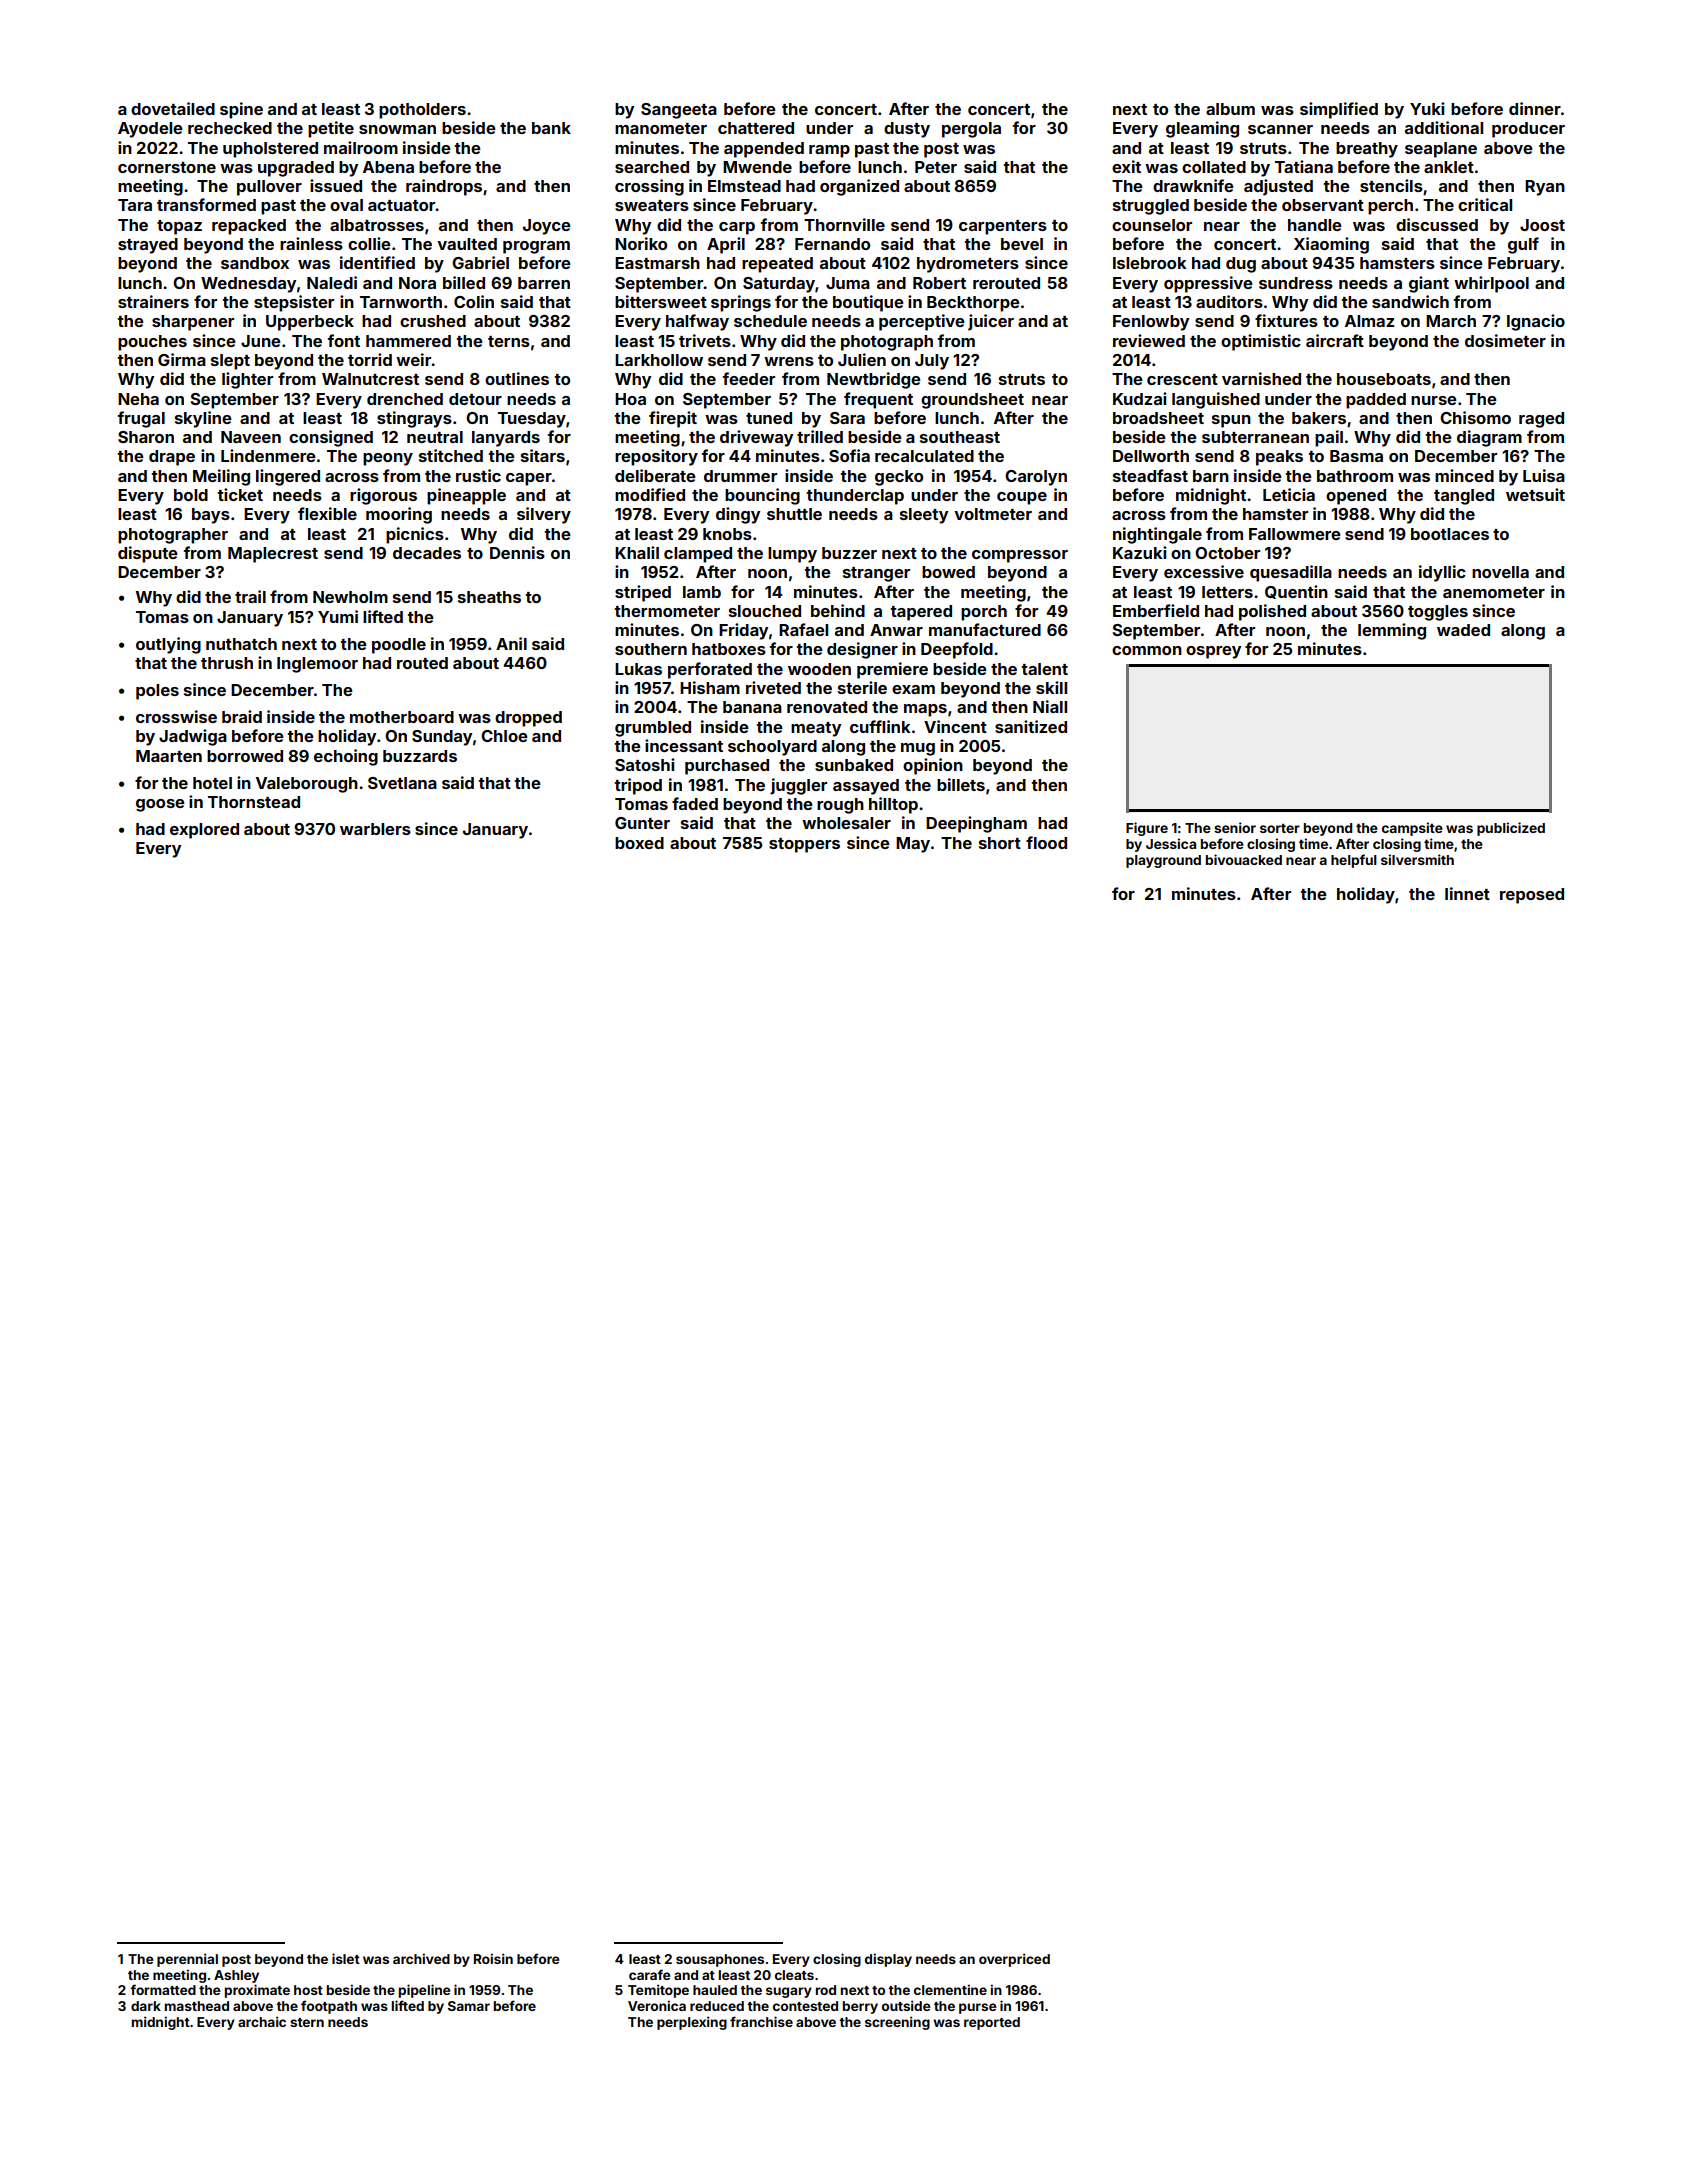  I want to click on explored, so click(204, 831).
